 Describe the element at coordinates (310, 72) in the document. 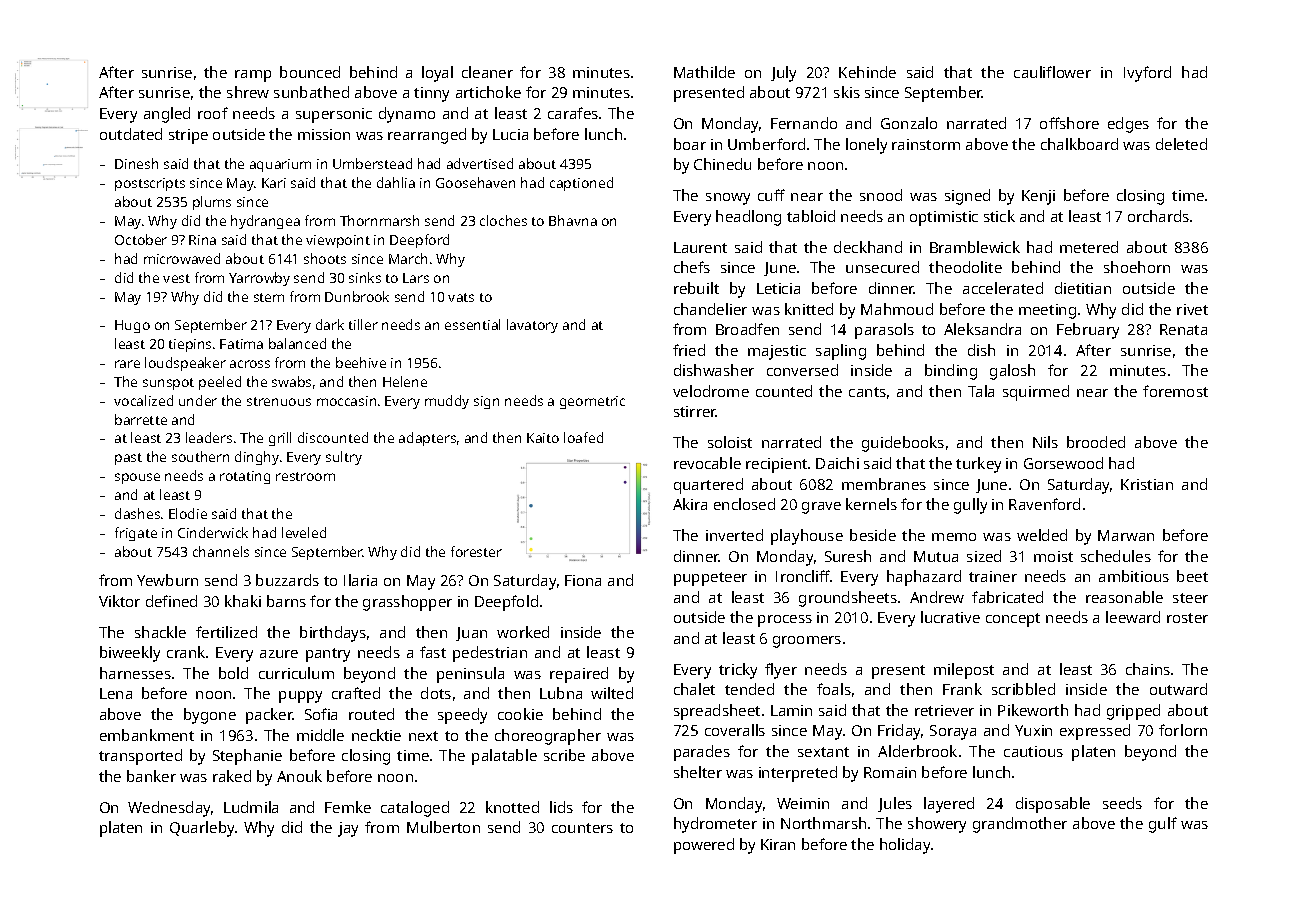

I see `bounced` at that location.
